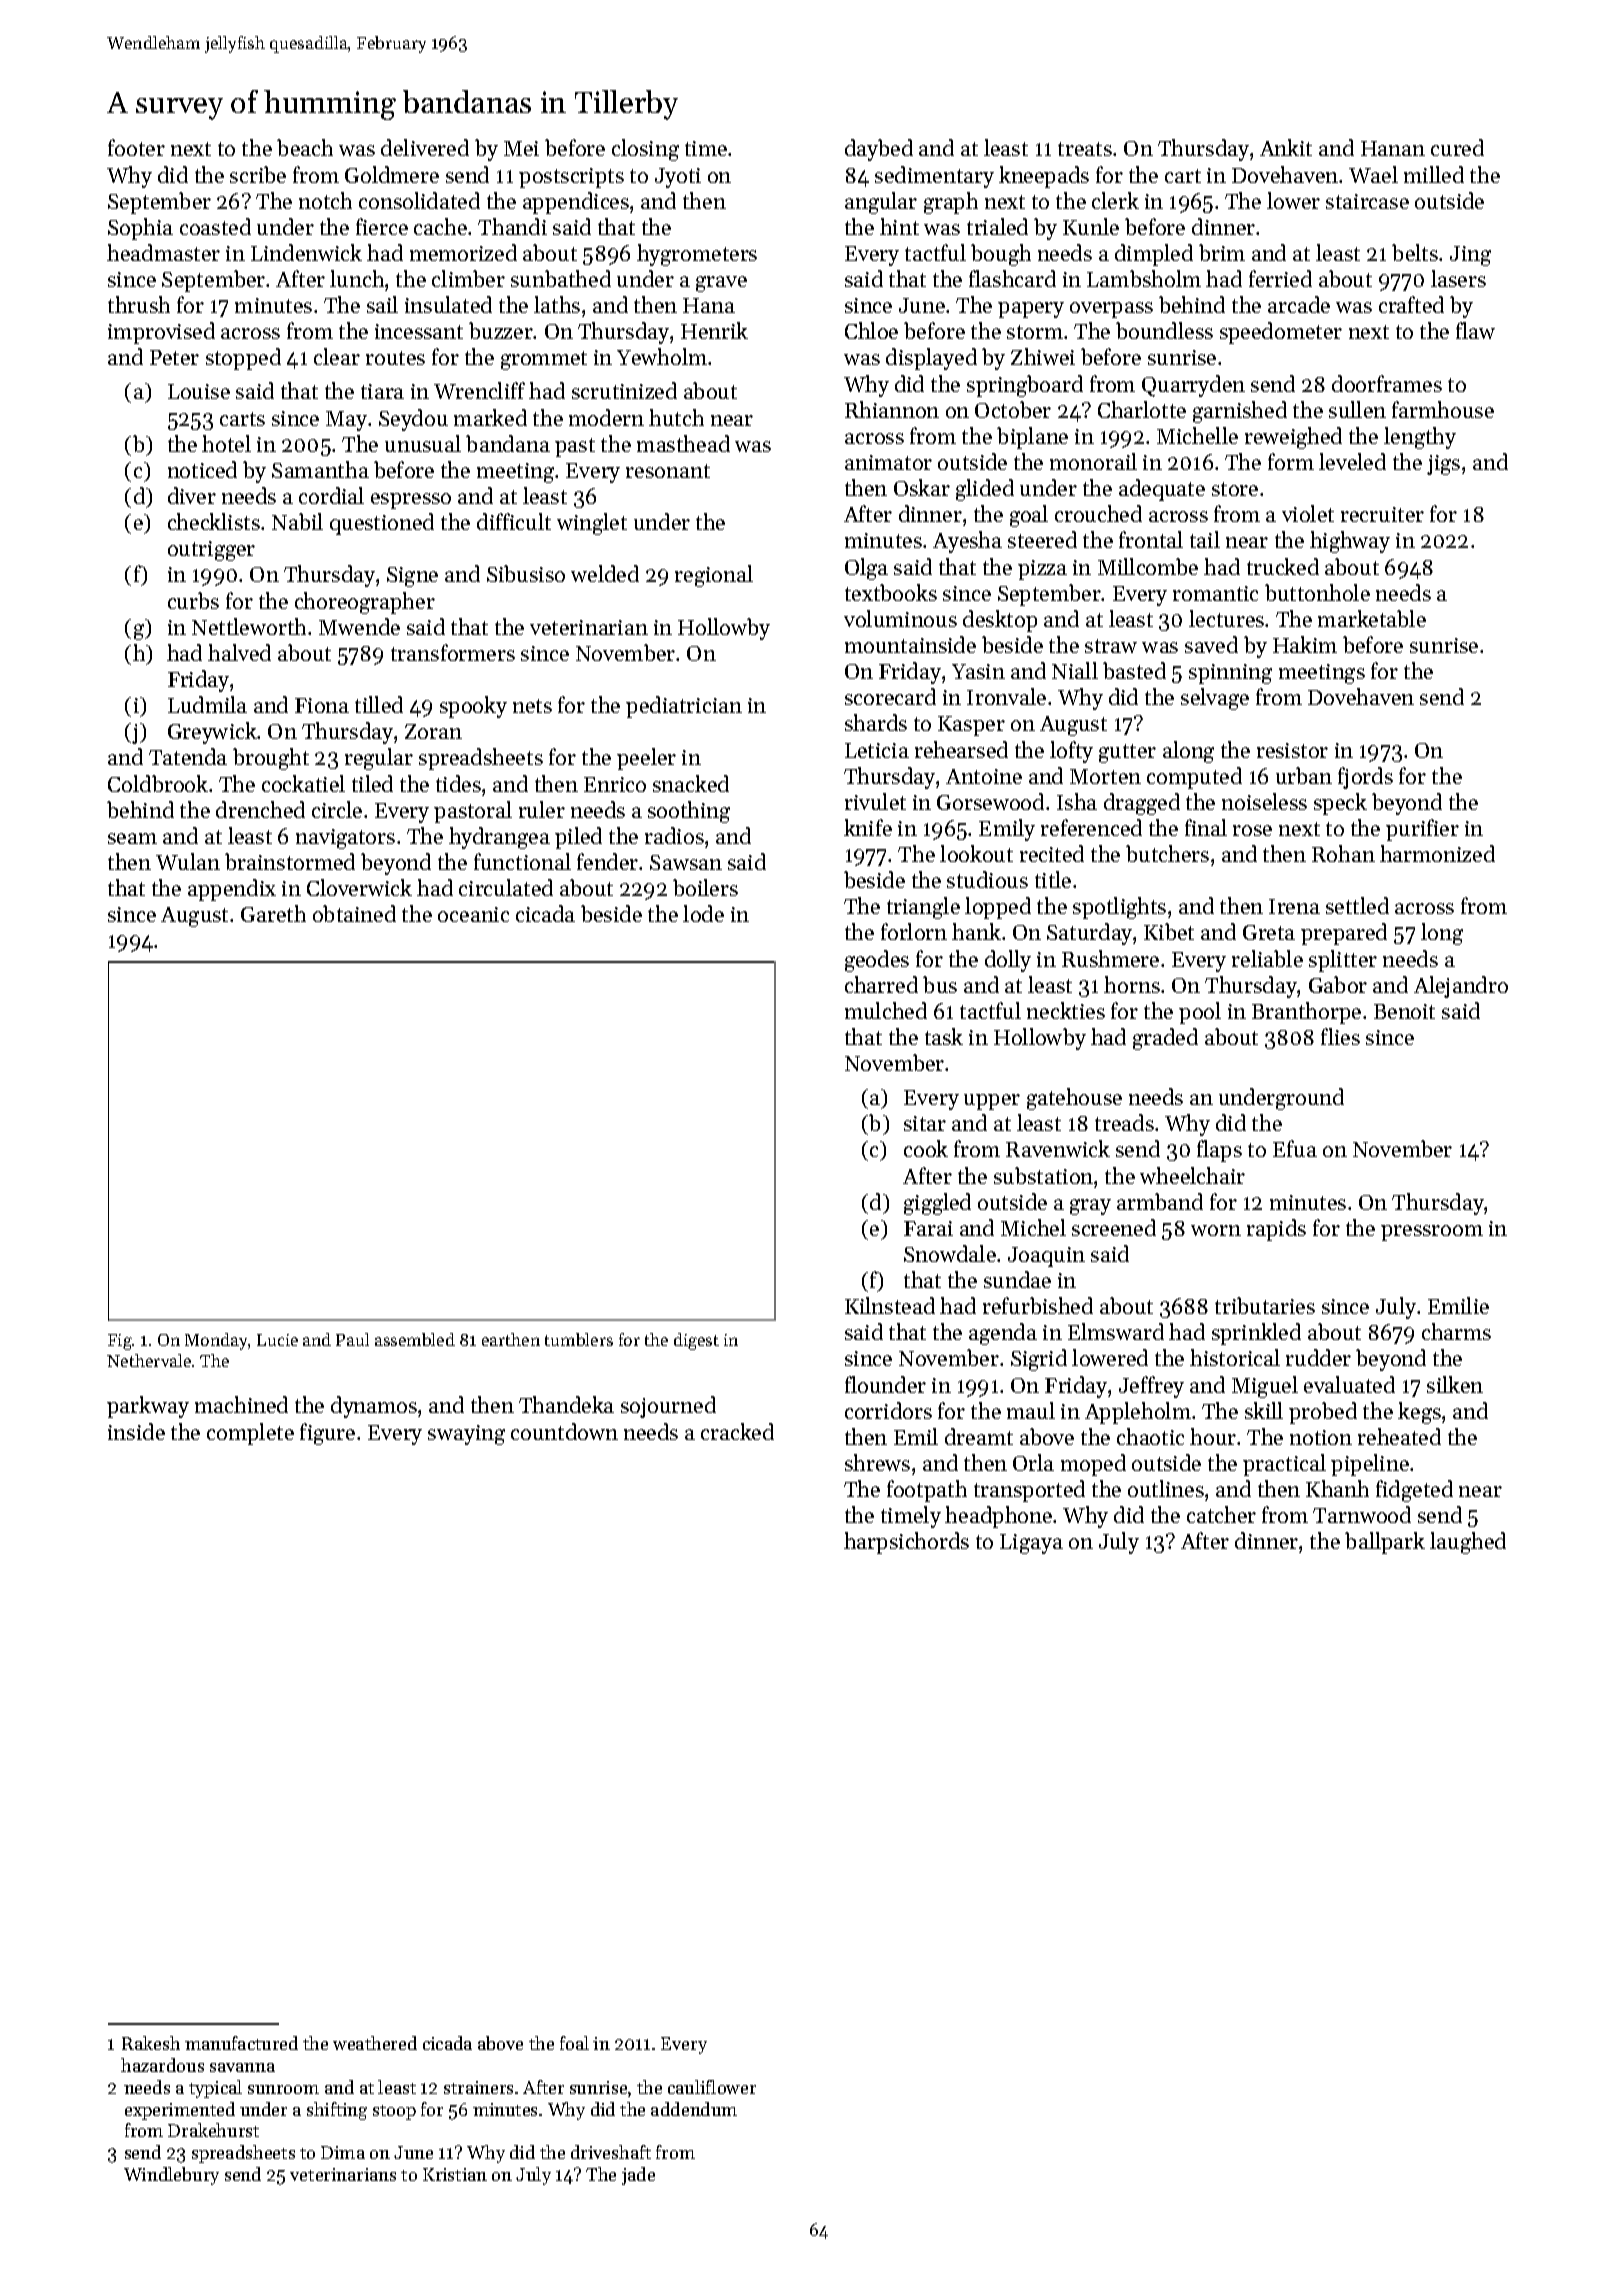  I want to click on ballpark, so click(1385, 1543).
